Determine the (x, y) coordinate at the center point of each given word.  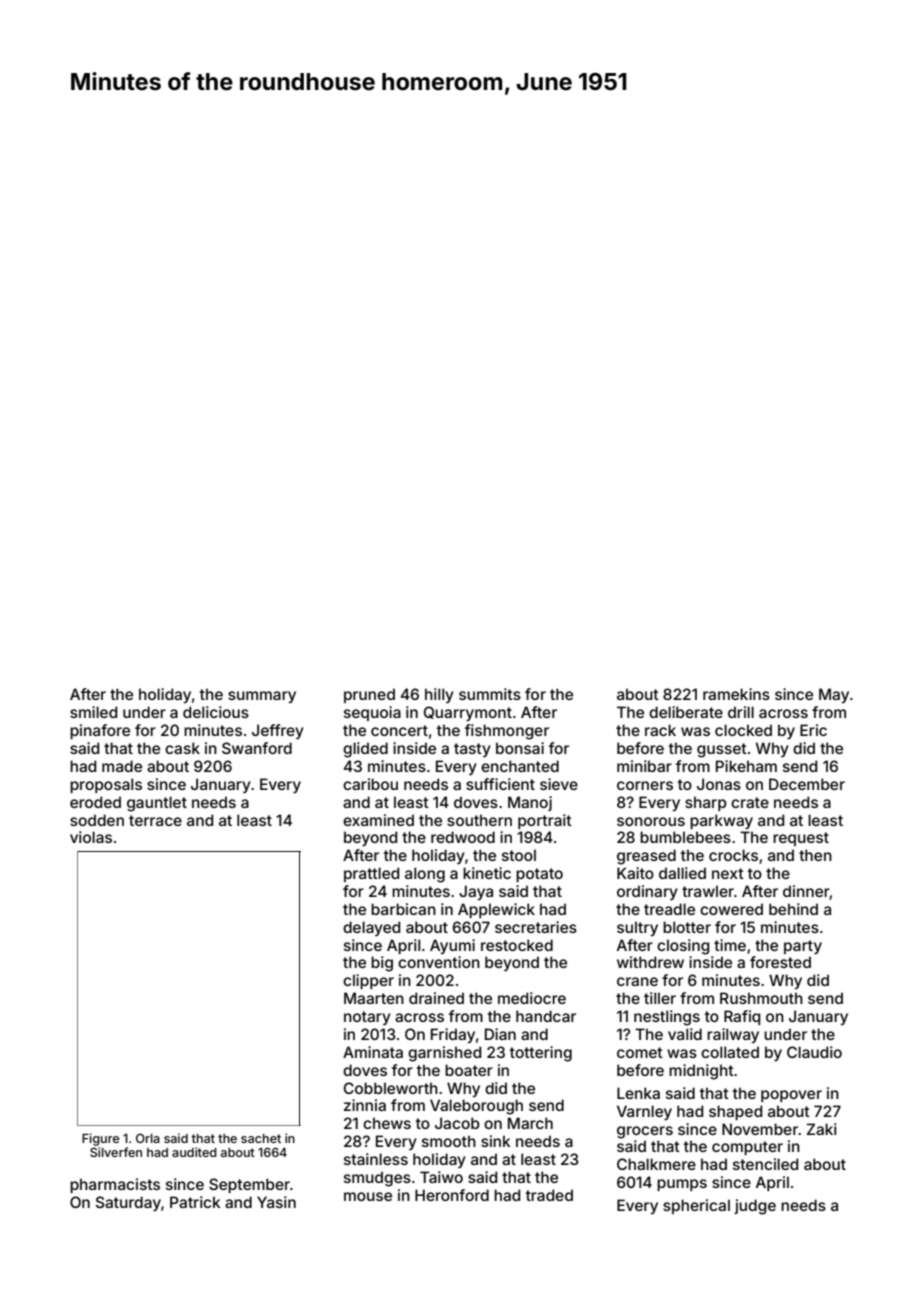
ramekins (736, 694)
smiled (93, 712)
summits (490, 694)
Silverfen (116, 1152)
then (815, 855)
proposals (106, 785)
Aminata (373, 1052)
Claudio (814, 1052)
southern (479, 820)
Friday (453, 1035)
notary (367, 1018)
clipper (368, 981)
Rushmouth (761, 998)
